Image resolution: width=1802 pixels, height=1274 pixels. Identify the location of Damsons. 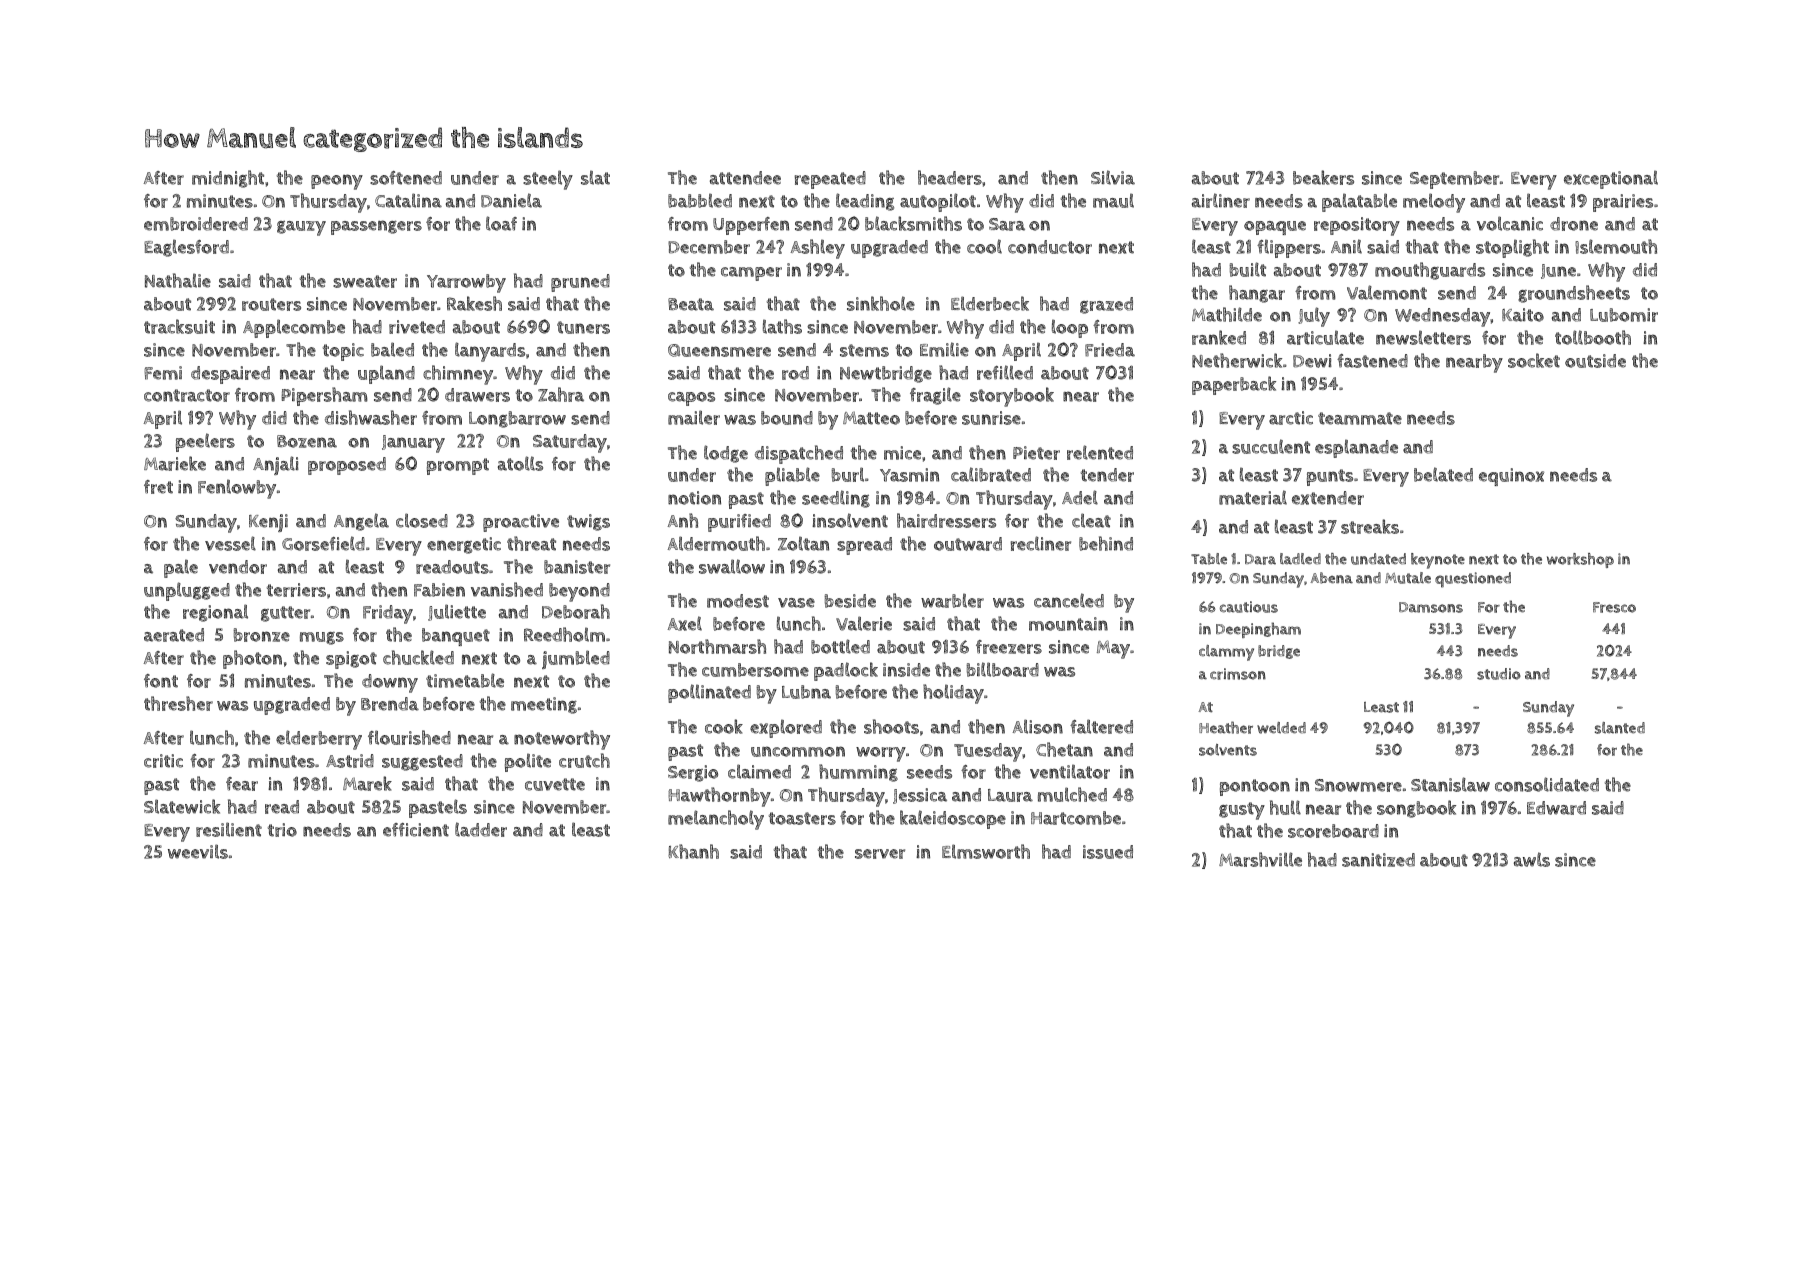
(1431, 607).
